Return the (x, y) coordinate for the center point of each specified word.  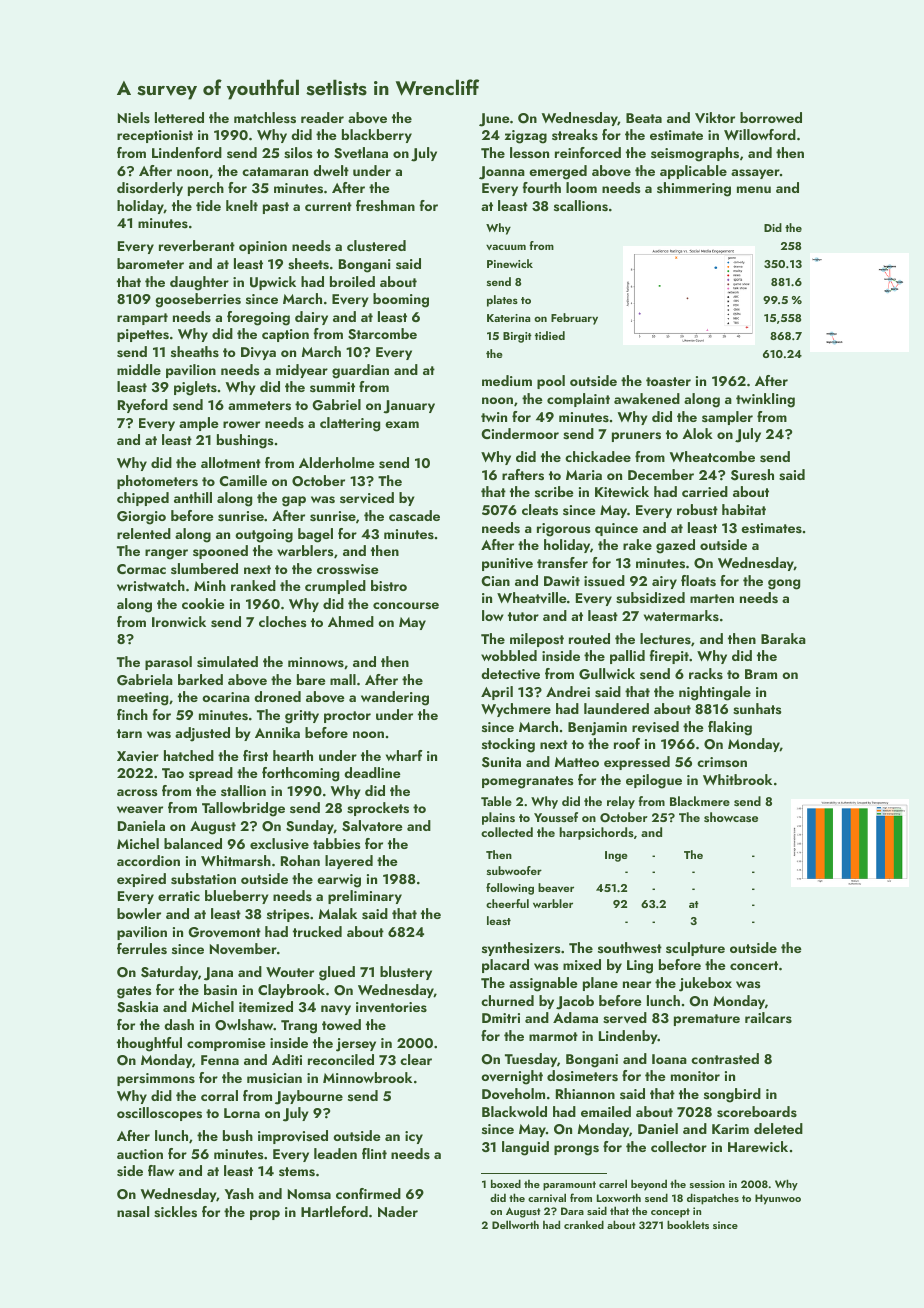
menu (754, 189)
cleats (540, 510)
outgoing (264, 536)
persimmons (156, 1079)
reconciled (341, 1059)
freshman (385, 206)
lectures (665, 638)
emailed (606, 1111)
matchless (265, 118)
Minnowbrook (367, 1077)
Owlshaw (244, 1025)
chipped (143, 499)
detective (510, 674)
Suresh (752, 475)
